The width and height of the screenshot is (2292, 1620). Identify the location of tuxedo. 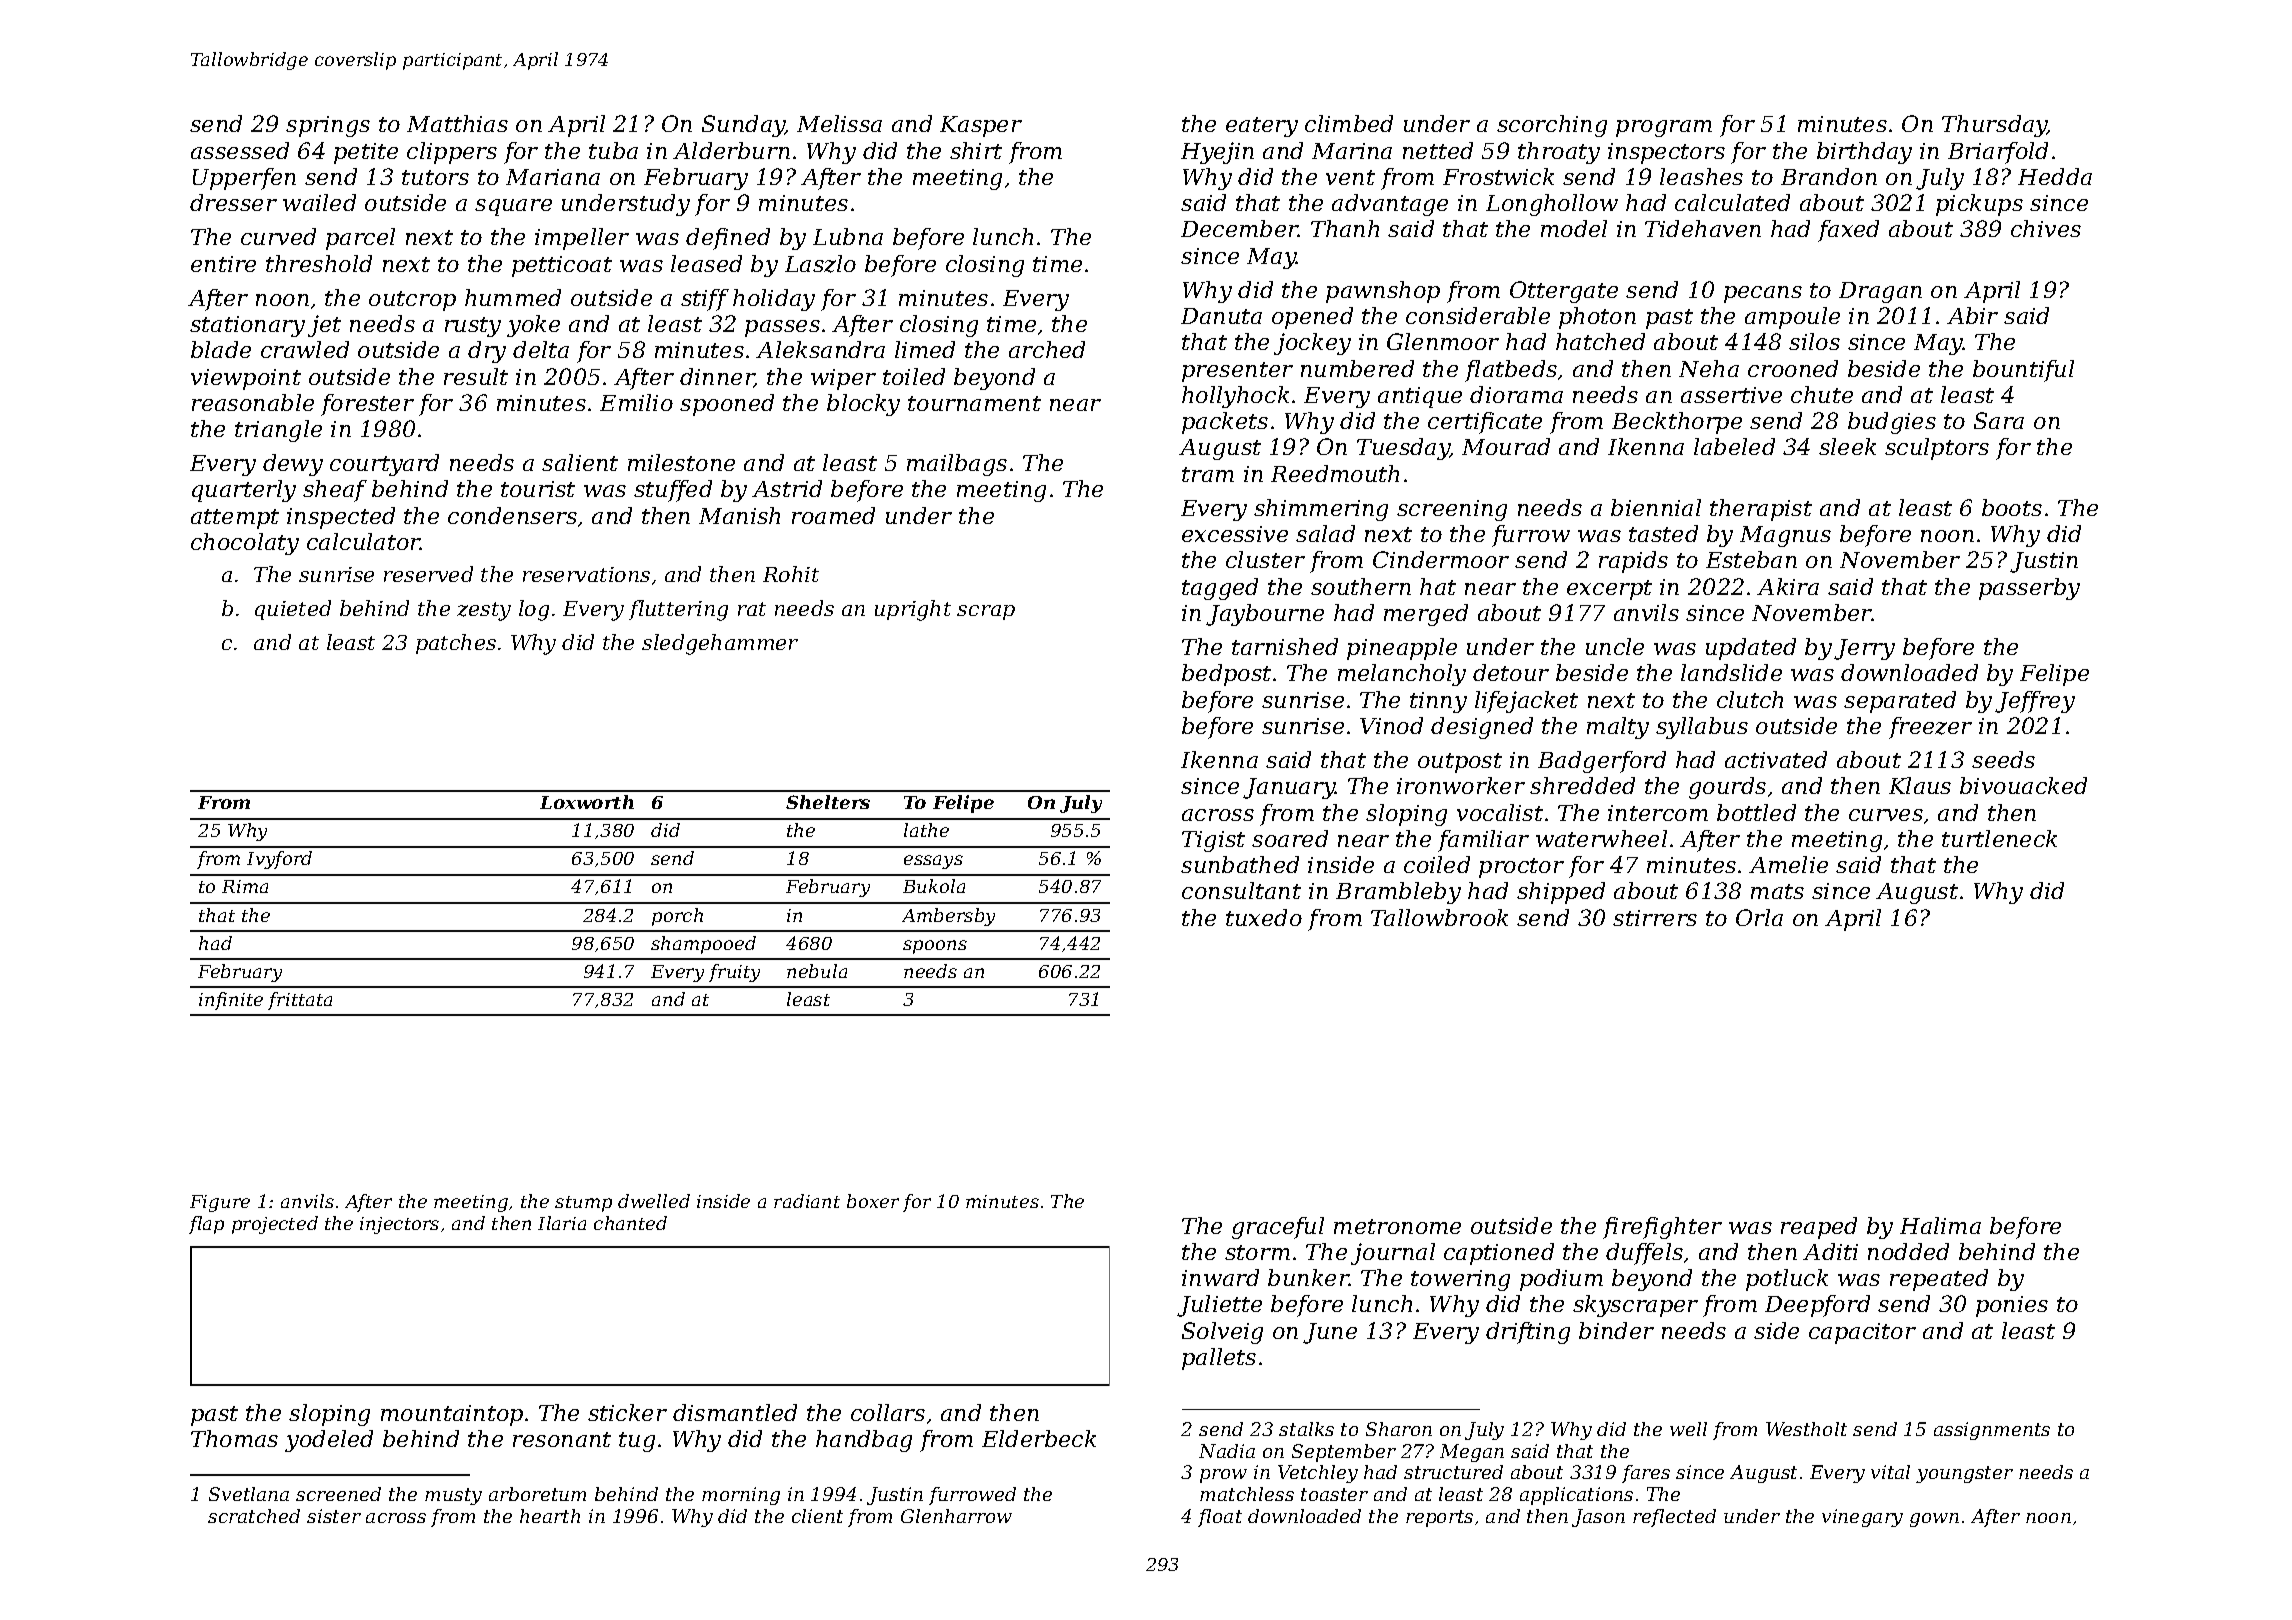
(1264, 917).
